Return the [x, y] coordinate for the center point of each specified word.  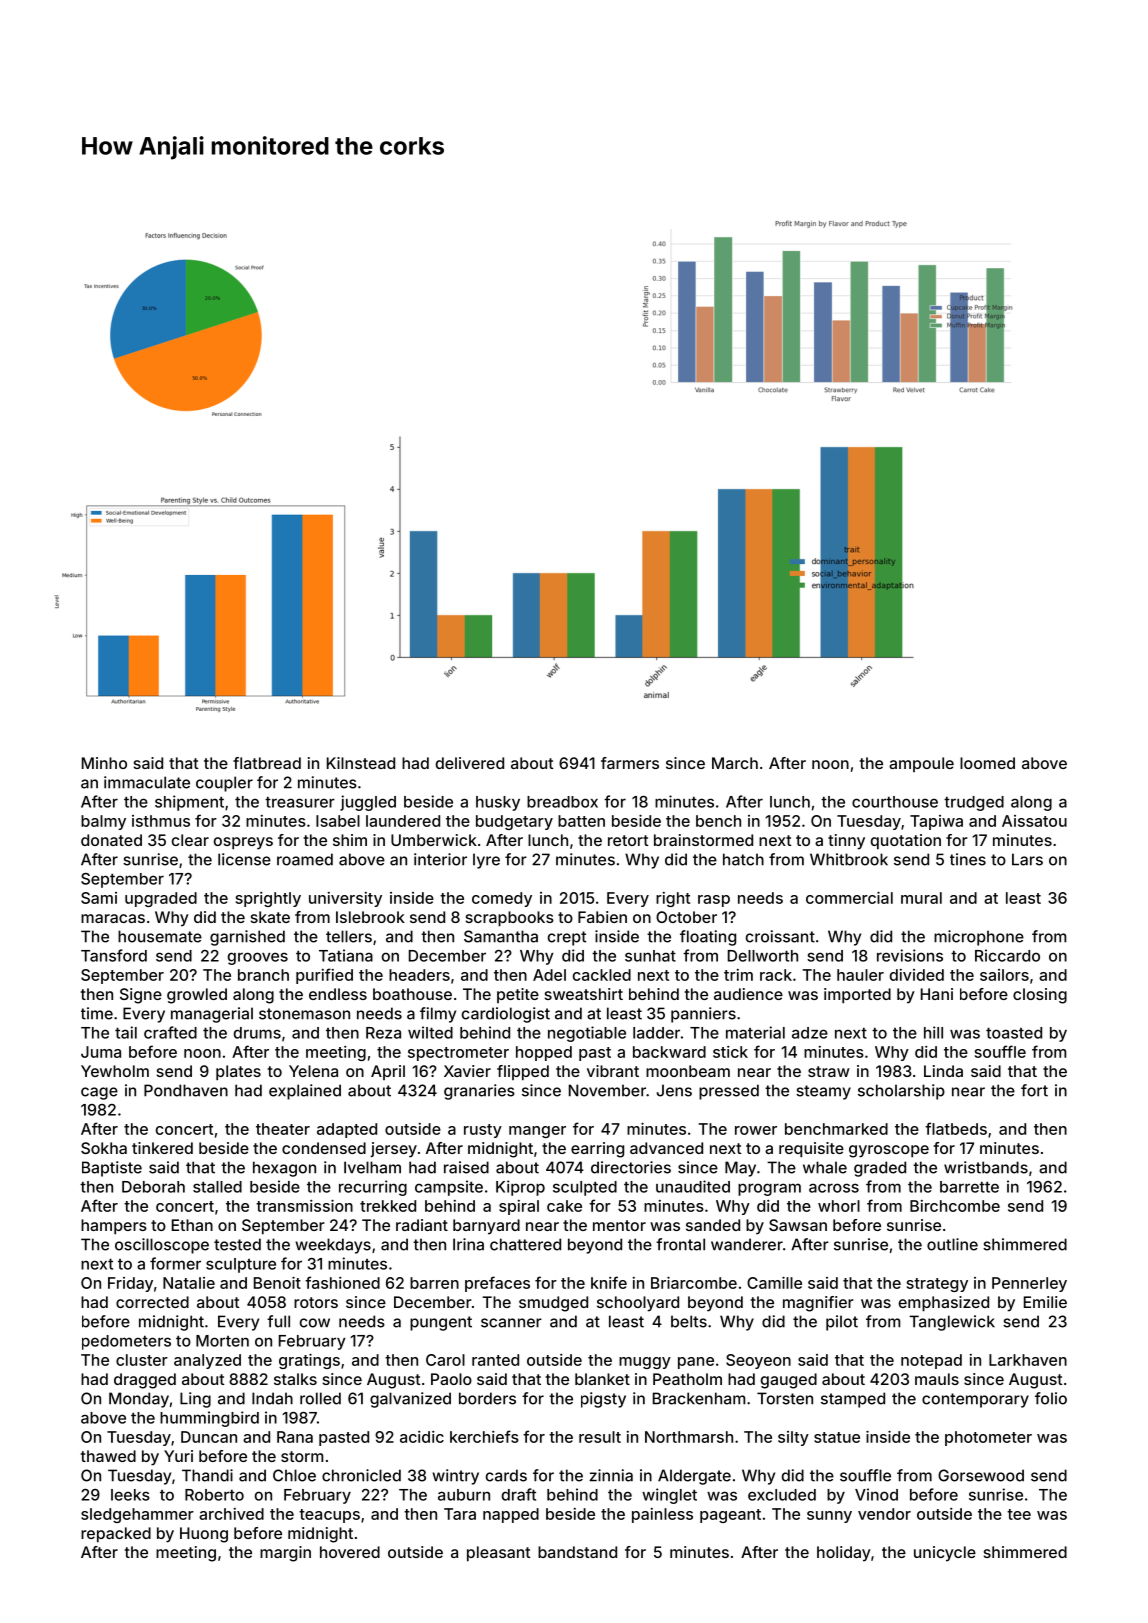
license [244, 859]
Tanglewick [952, 1323]
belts [689, 1321]
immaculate [147, 782]
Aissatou [1034, 821]
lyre [486, 861]
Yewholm [115, 1071]
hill [933, 1032]
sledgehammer [137, 1515]
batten [581, 821]
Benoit [277, 1283]
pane [696, 1363]
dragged [145, 1381]
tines [968, 859]
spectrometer [458, 1054]
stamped [853, 1400]
